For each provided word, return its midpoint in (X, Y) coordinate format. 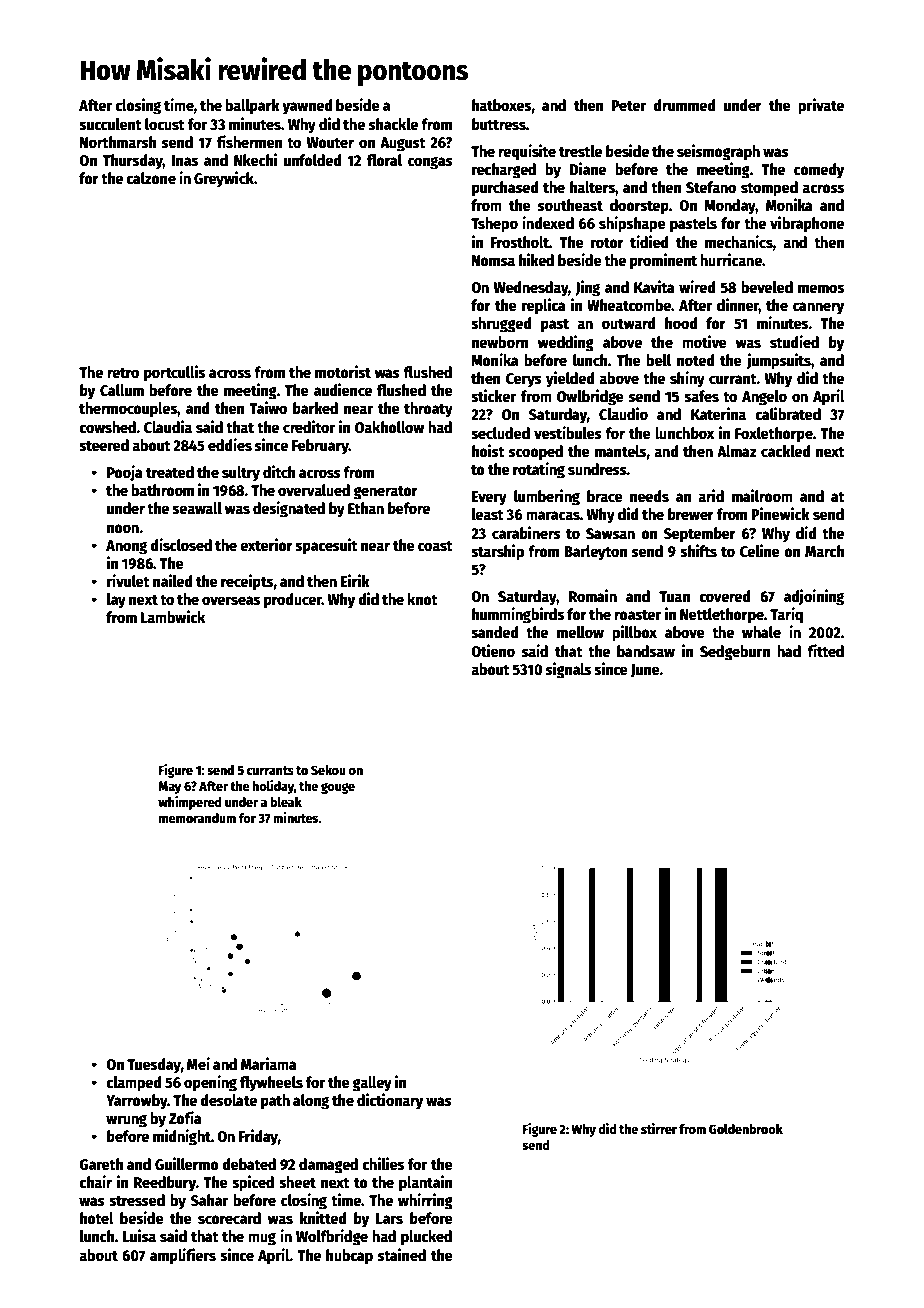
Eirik (355, 580)
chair (95, 1182)
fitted (825, 650)
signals (568, 670)
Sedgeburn (735, 653)
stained (402, 1254)
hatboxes (501, 105)
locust (165, 124)
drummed (684, 105)
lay (116, 601)
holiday (273, 787)
